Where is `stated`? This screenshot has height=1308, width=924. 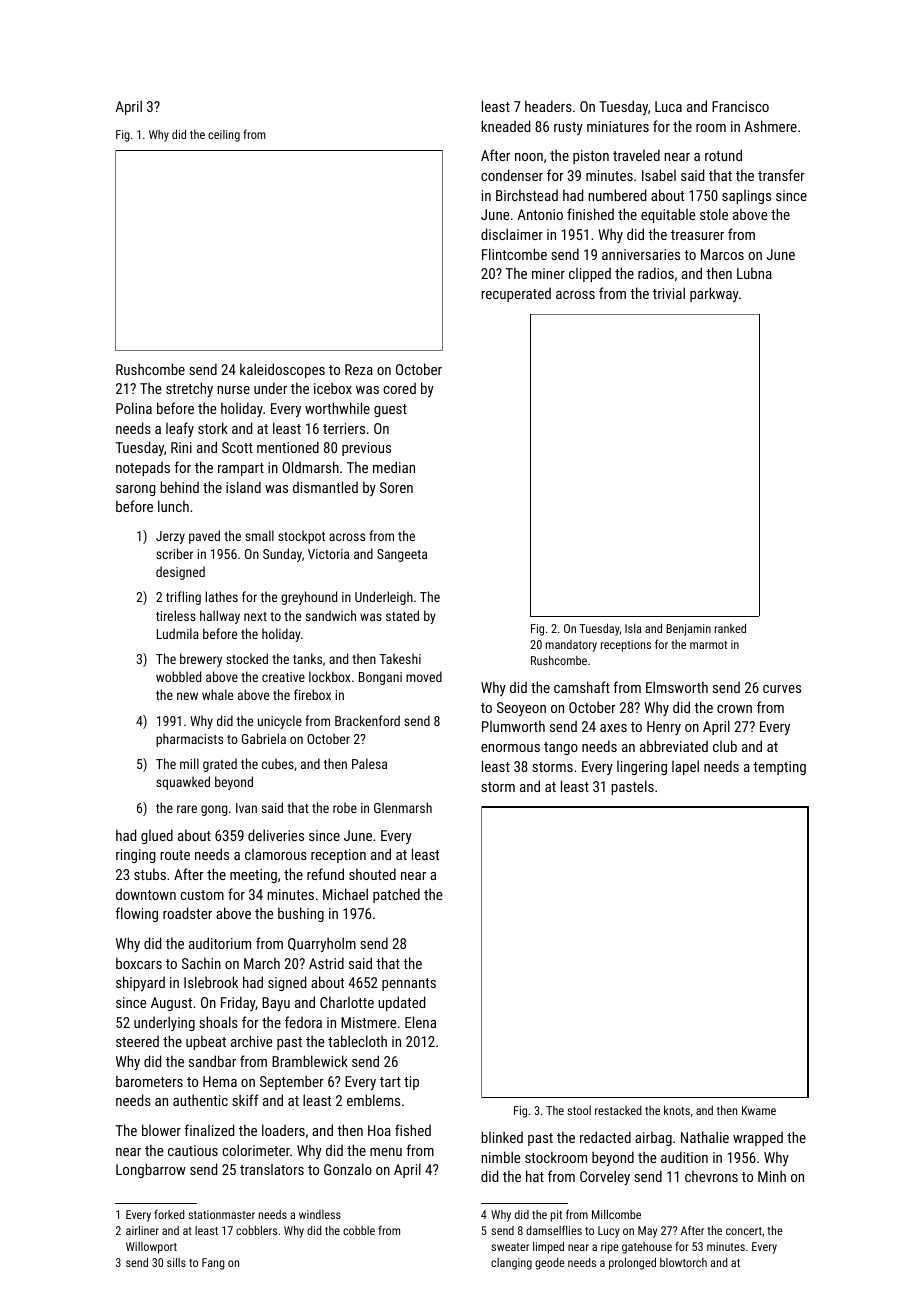
stated is located at coordinates (402, 615).
